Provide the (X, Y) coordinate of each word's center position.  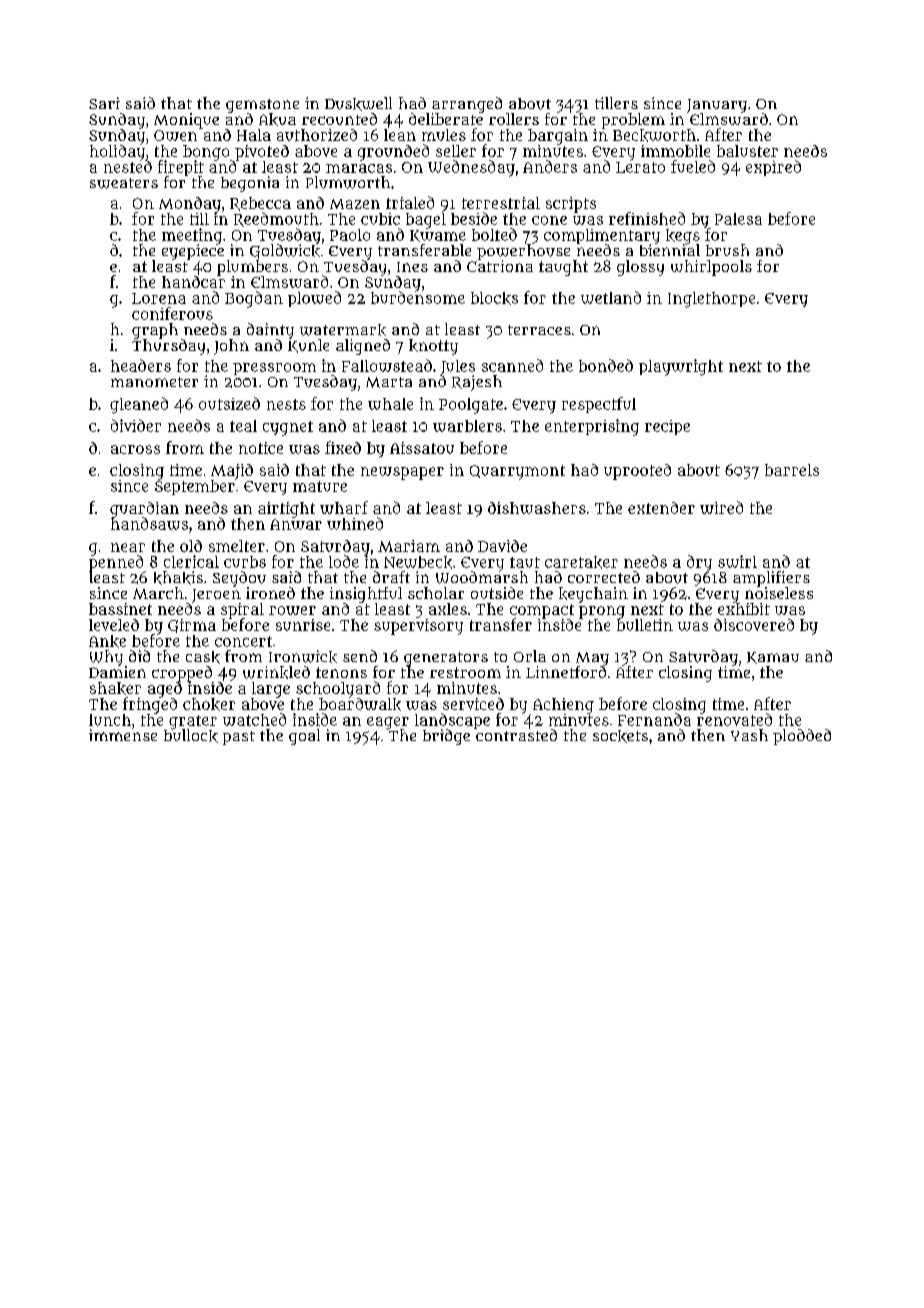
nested (128, 166)
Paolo (350, 235)
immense (123, 735)
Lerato (640, 167)
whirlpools (711, 268)
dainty (270, 331)
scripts (571, 205)
